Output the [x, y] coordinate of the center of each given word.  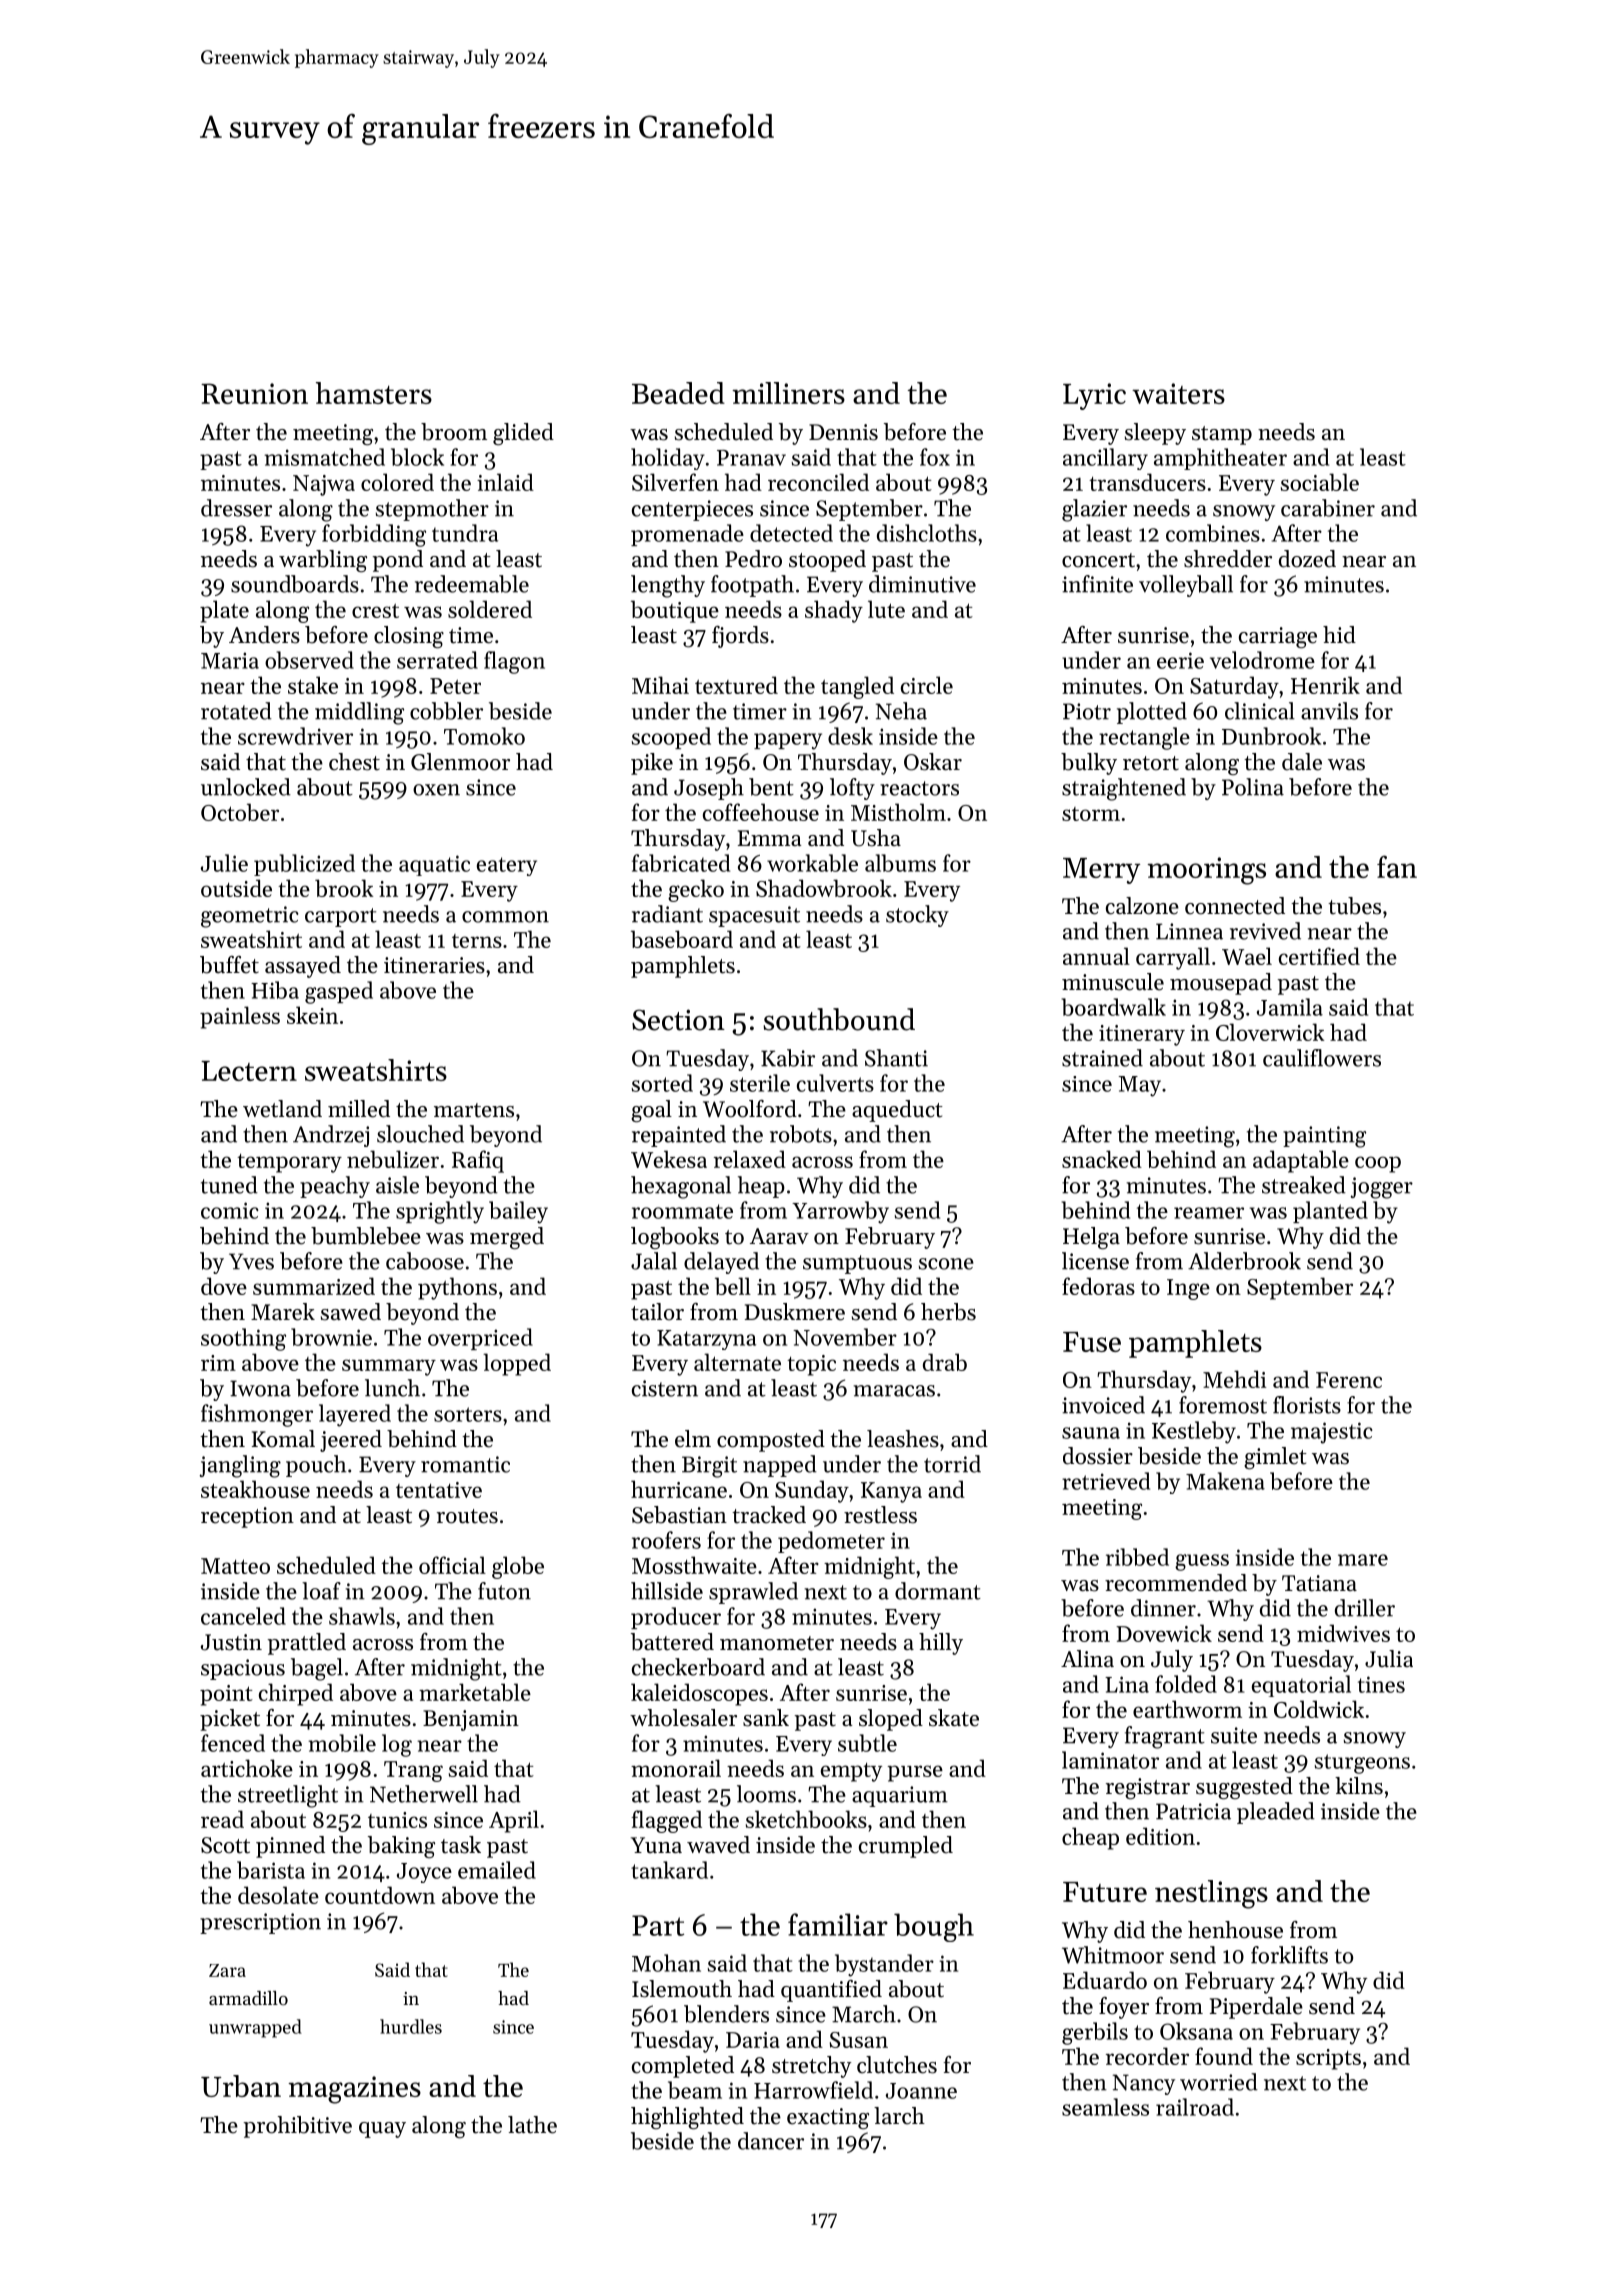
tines [1381, 1684]
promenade [687, 535]
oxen [436, 790]
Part [658, 1925]
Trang [413, 1771]
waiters [1178, 393]
